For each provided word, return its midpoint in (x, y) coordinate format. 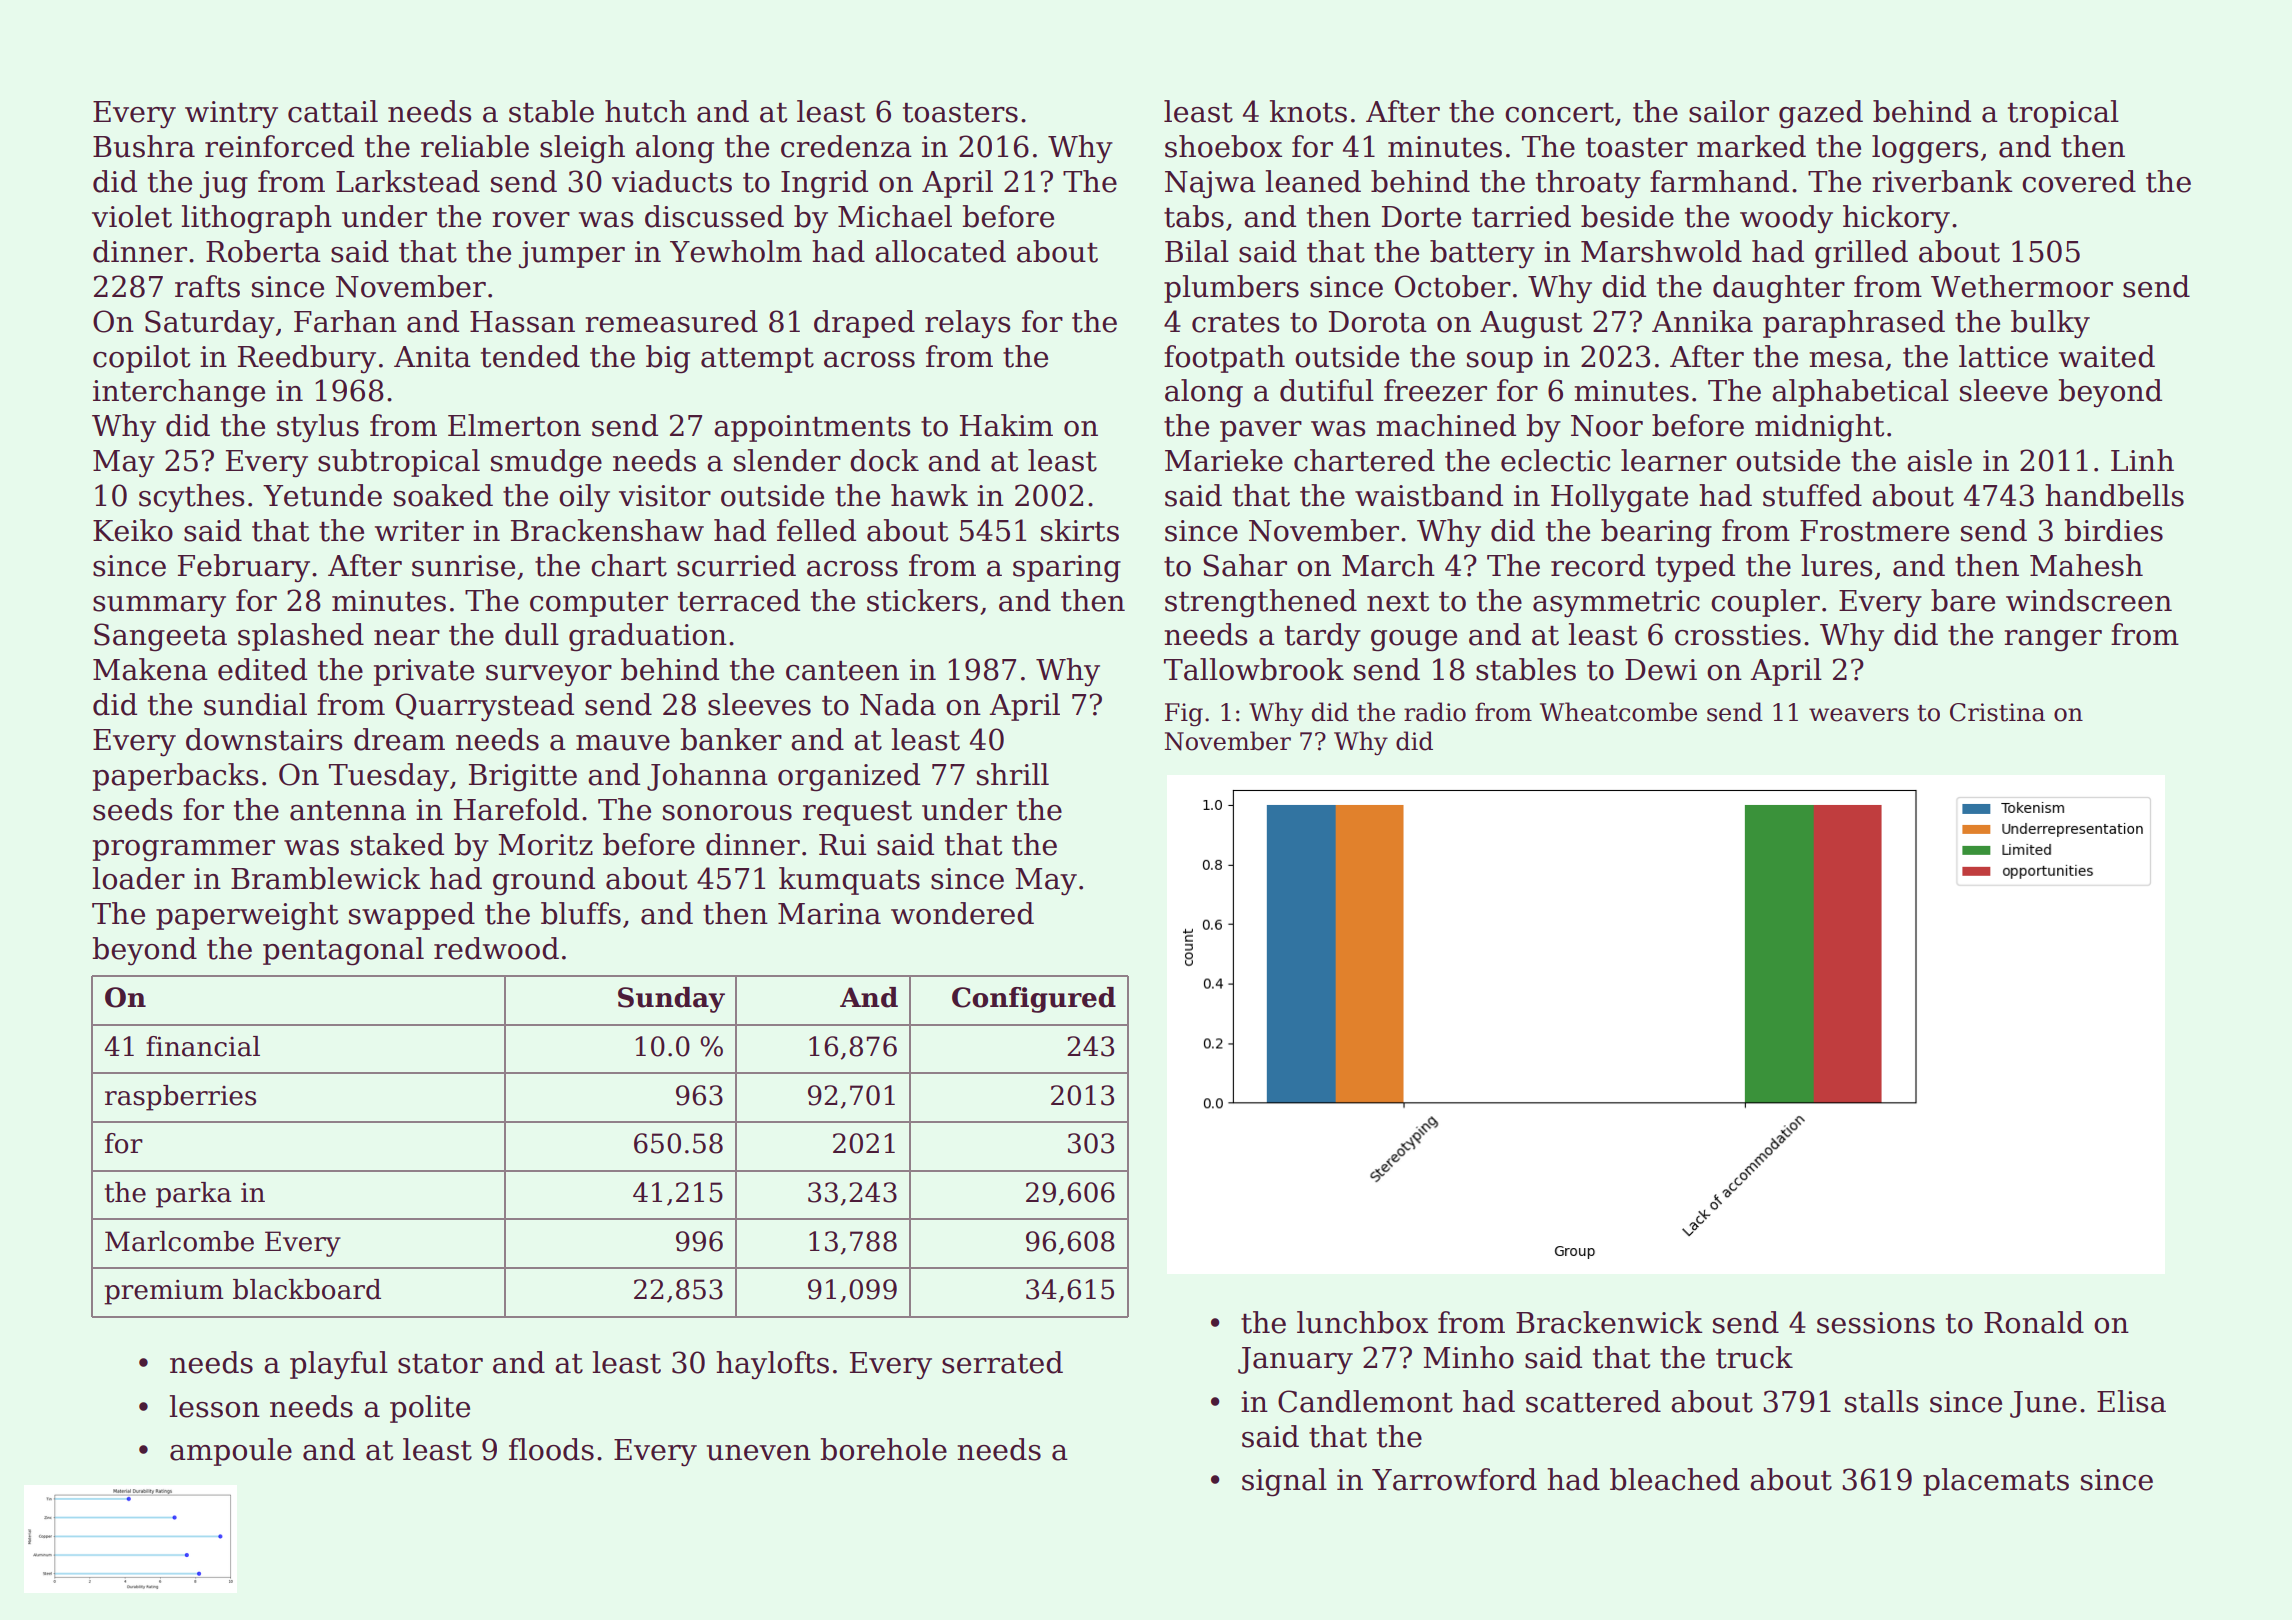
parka (194, 1195)
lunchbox (1362, 1322)
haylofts (772, 1365)
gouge (1414, 641)
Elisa (2131, 1401)
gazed (1821, 114)
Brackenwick (1609, 1322)
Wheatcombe (1618, 712)
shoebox (1223, 146)
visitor (665, 496)
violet (132, 216)
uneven (759, 1453)
